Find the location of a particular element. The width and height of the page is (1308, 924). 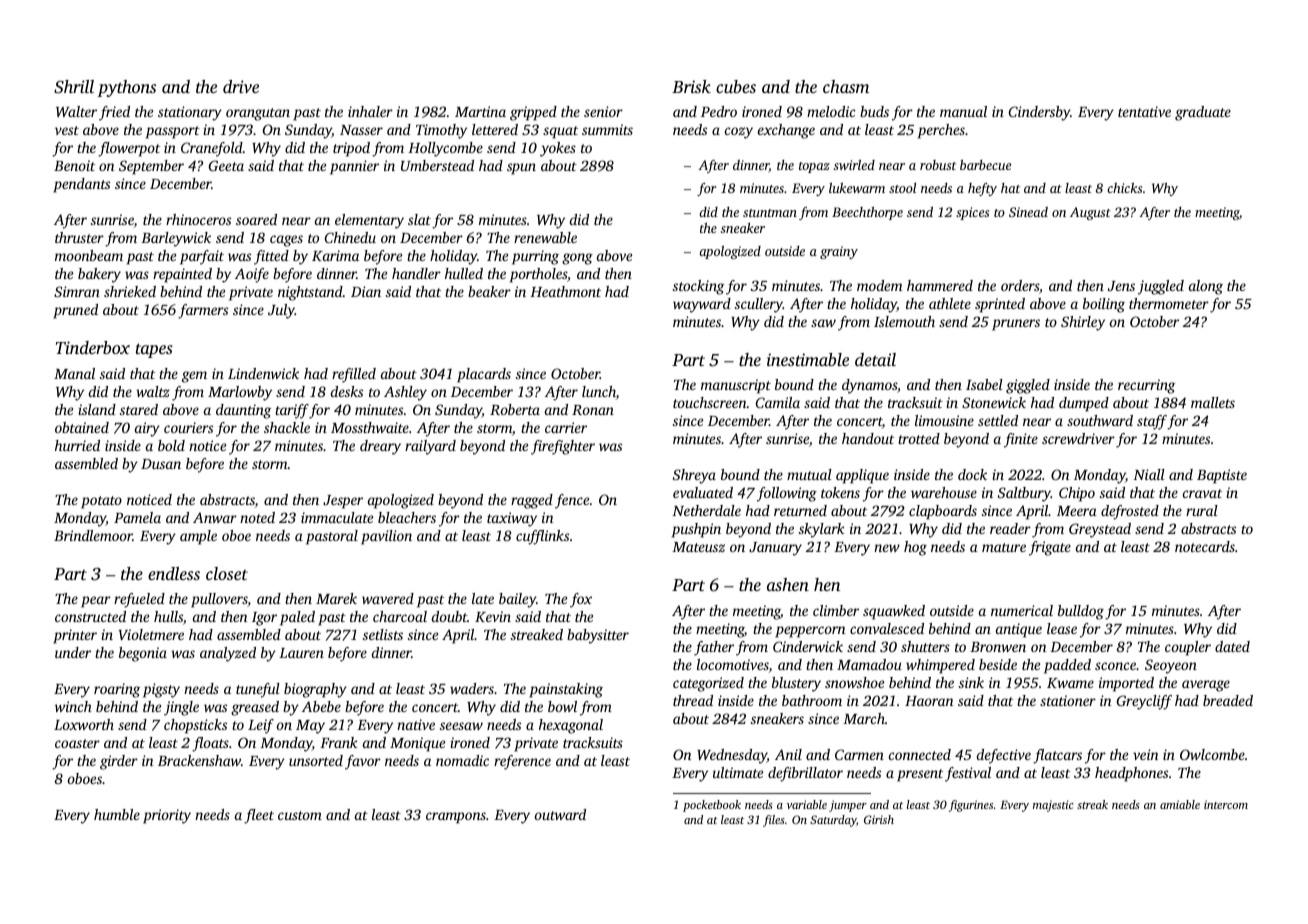

clapboards is located at coordinates (943, 512).
